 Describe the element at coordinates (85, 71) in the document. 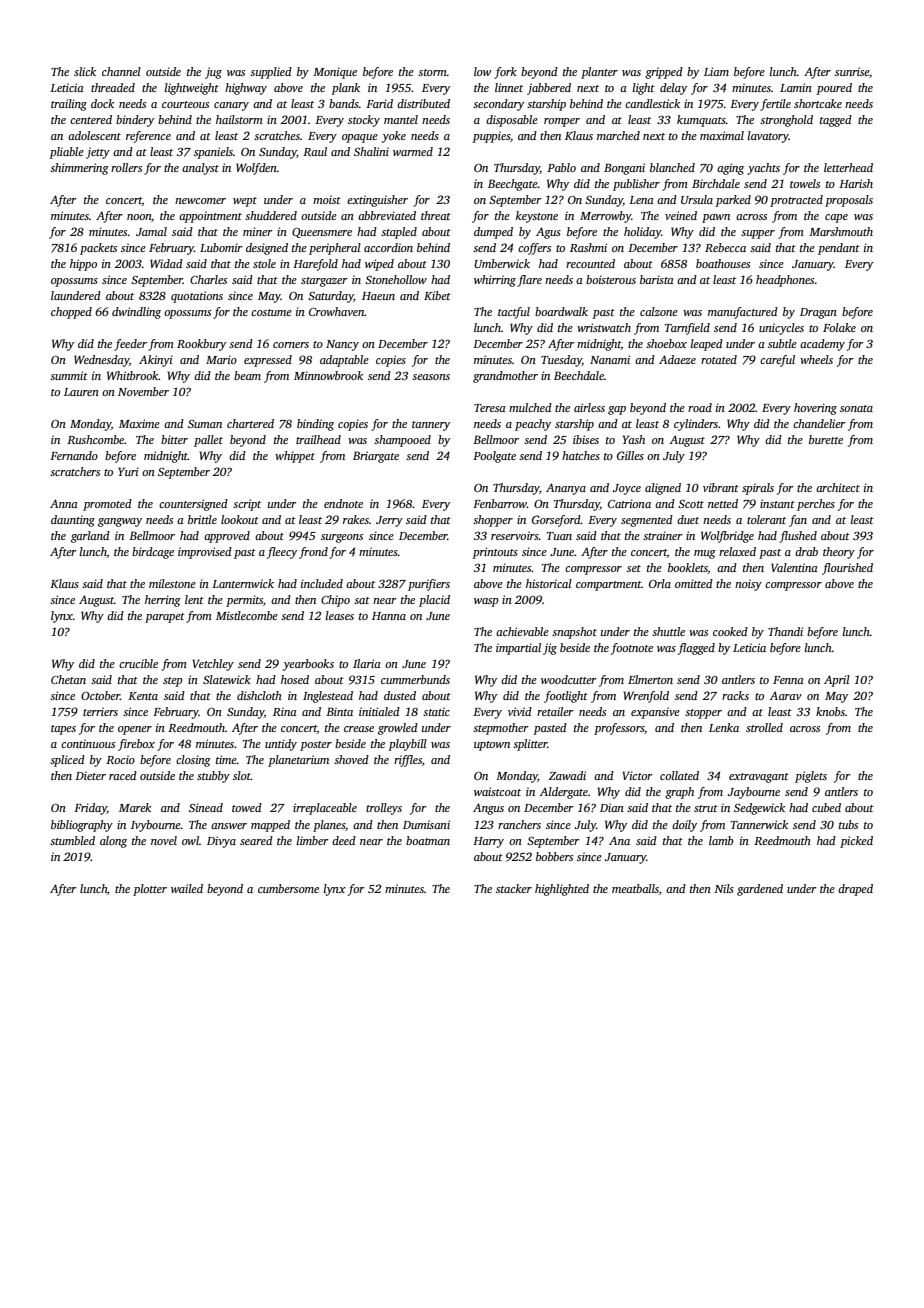

I see `slick` at that location.
